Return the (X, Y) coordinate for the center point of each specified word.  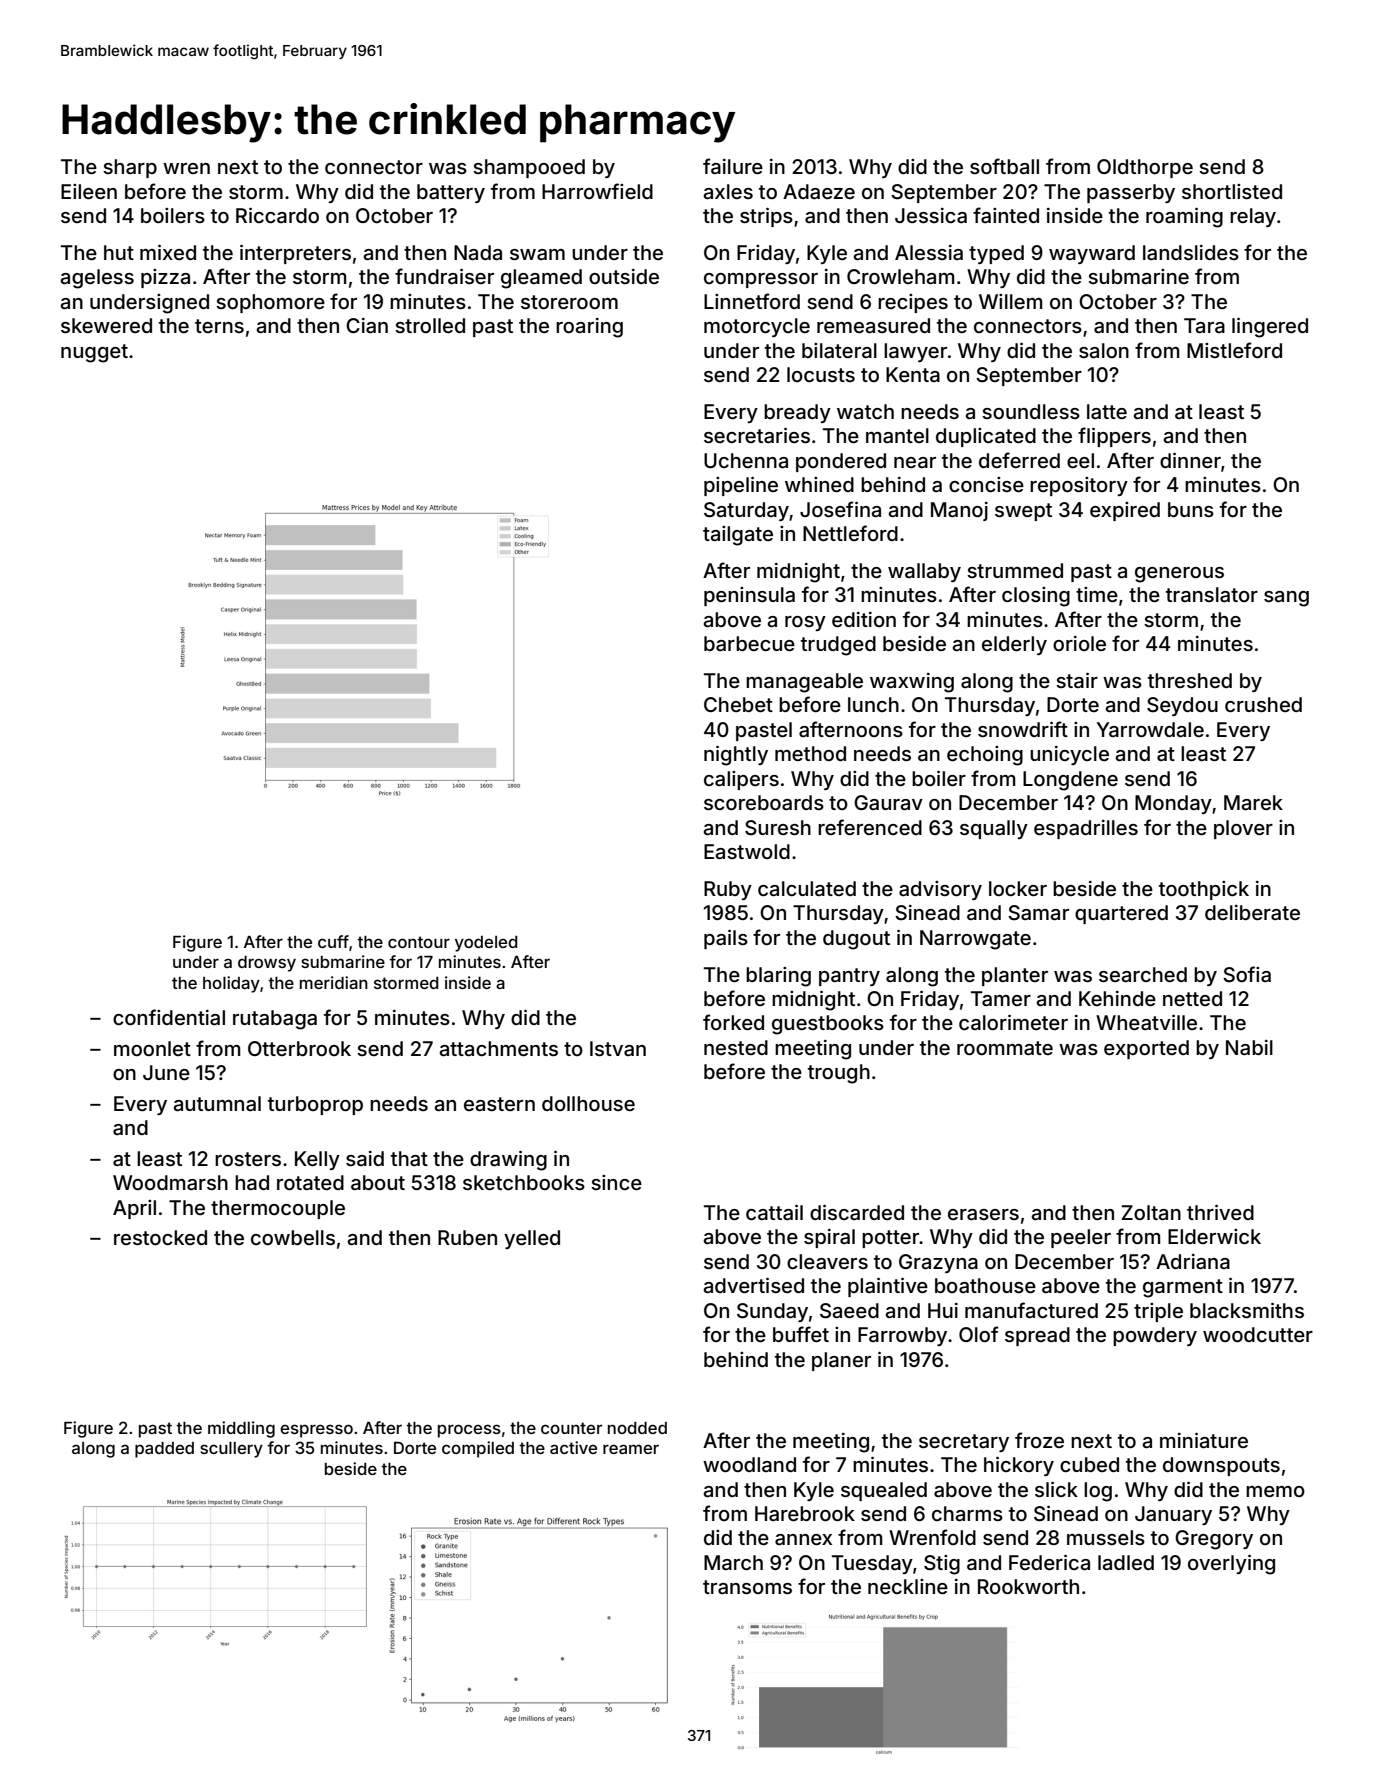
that (409, 1158)
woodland (749, 1464)
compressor (761, 280)
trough (839, 1074)
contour (419, 942)
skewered (106, 325)
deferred (1019, 460)
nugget (94, 353)
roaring (589, 328)
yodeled (486, 944)
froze (1039, 1440)
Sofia (1247, 974)
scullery (231, 1450)
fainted (1006, 215)
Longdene (1070, 781)
